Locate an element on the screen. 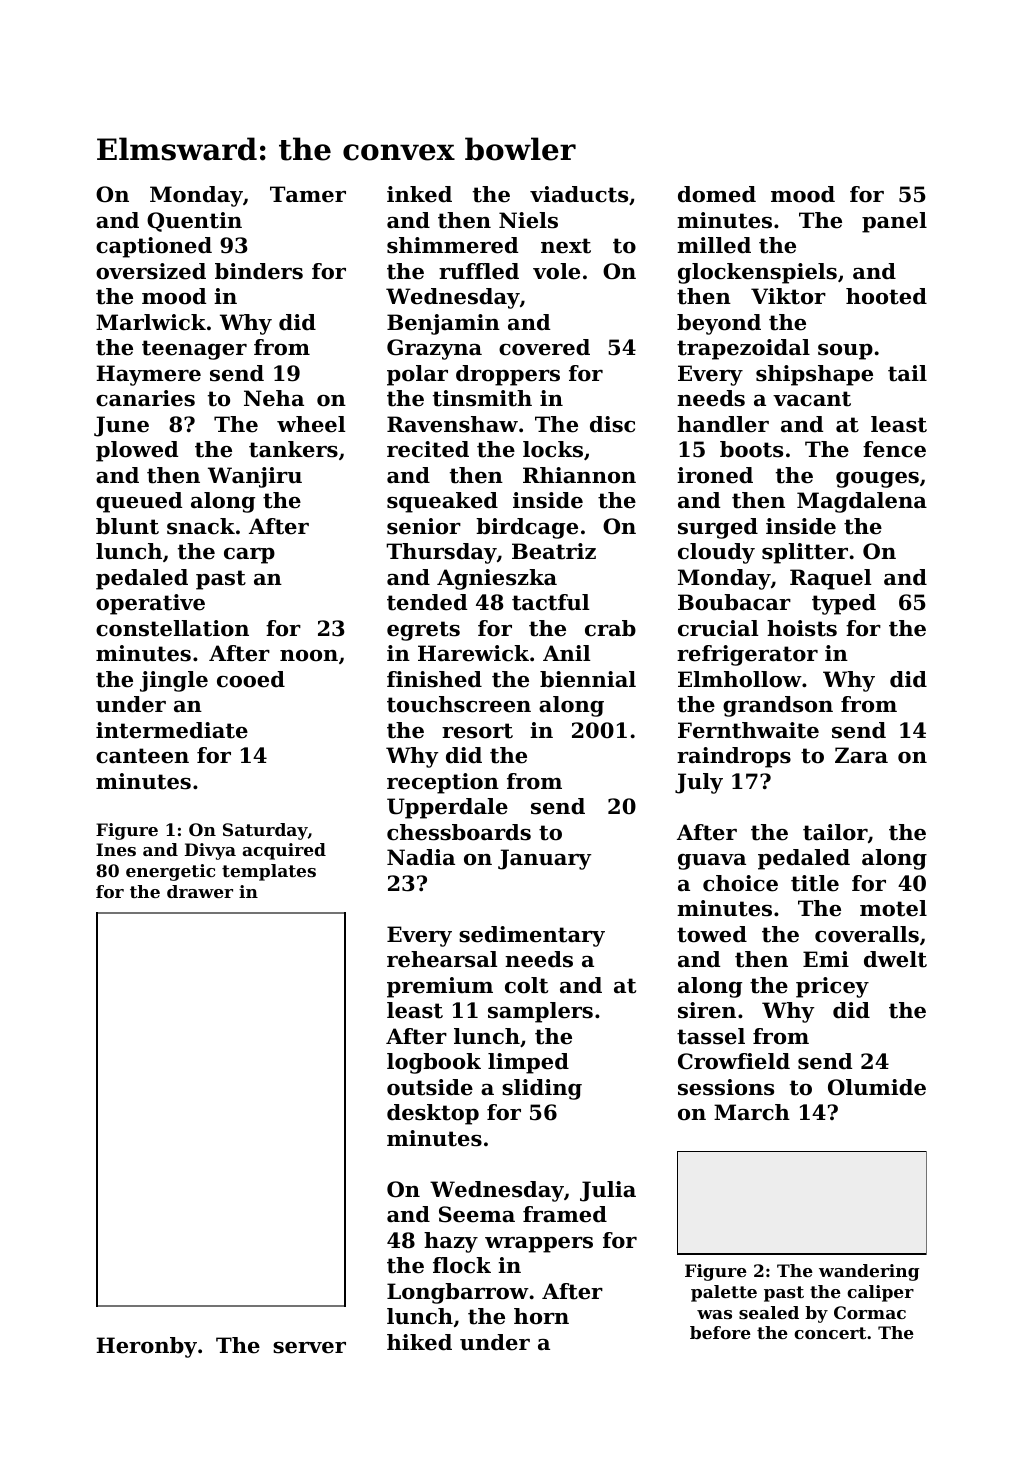  Raquel is located at coordinates (830, 579).
